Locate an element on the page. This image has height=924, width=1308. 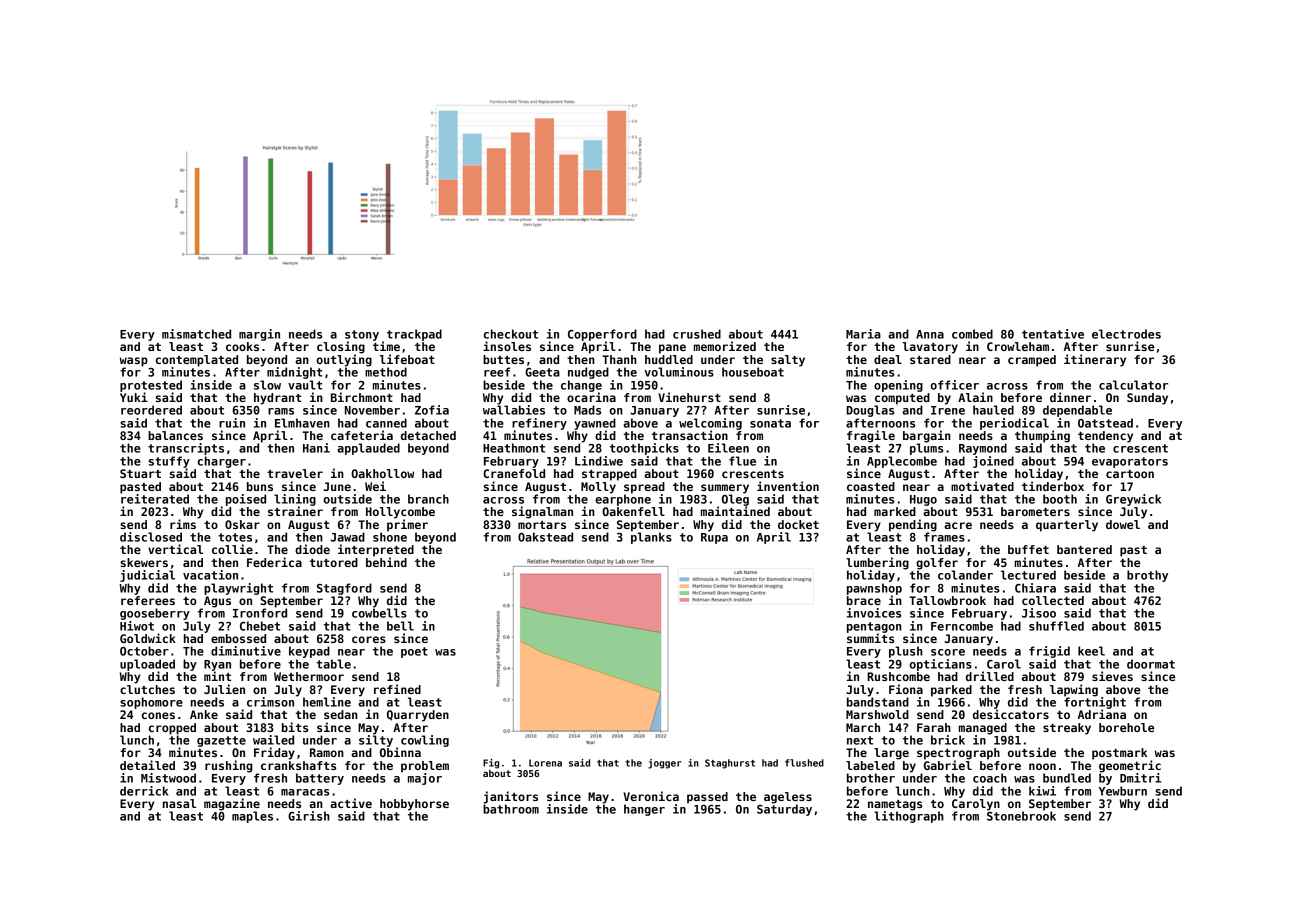
detailed is located at coordinates (147, 765).
